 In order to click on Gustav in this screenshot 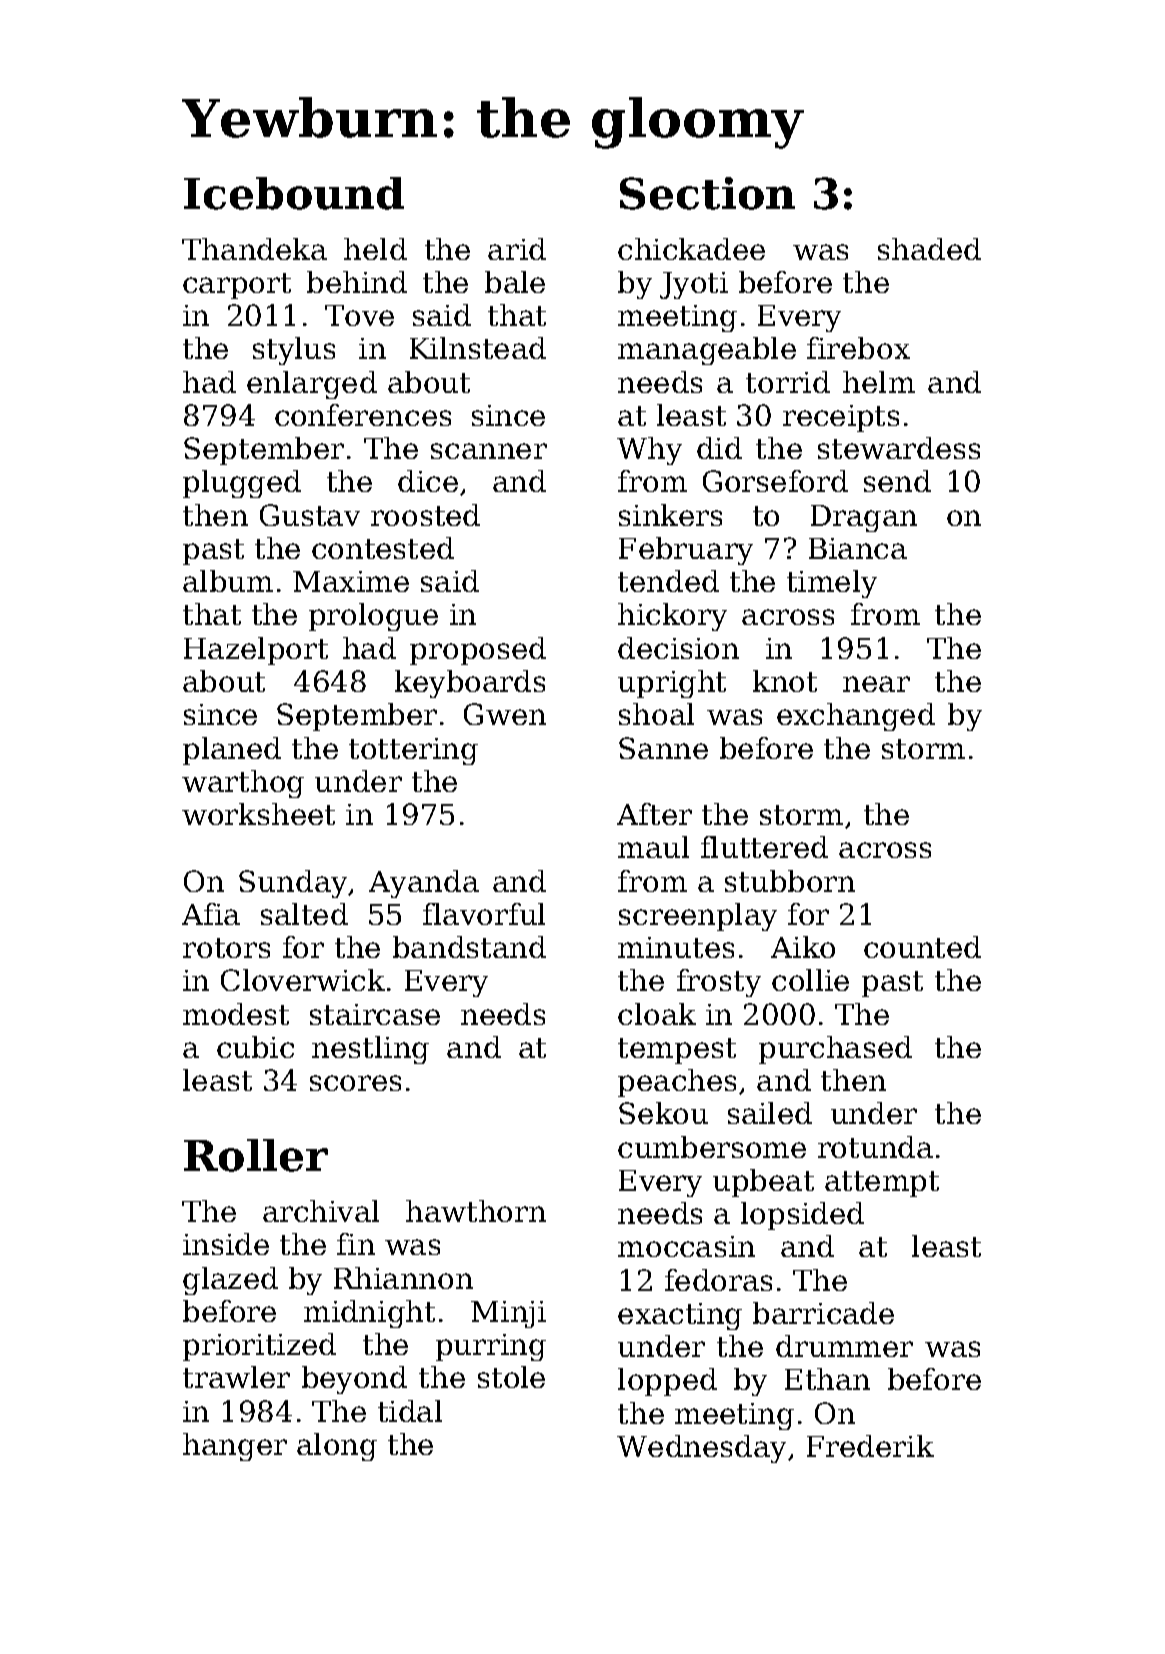, I will do `click(310, 515)`.
